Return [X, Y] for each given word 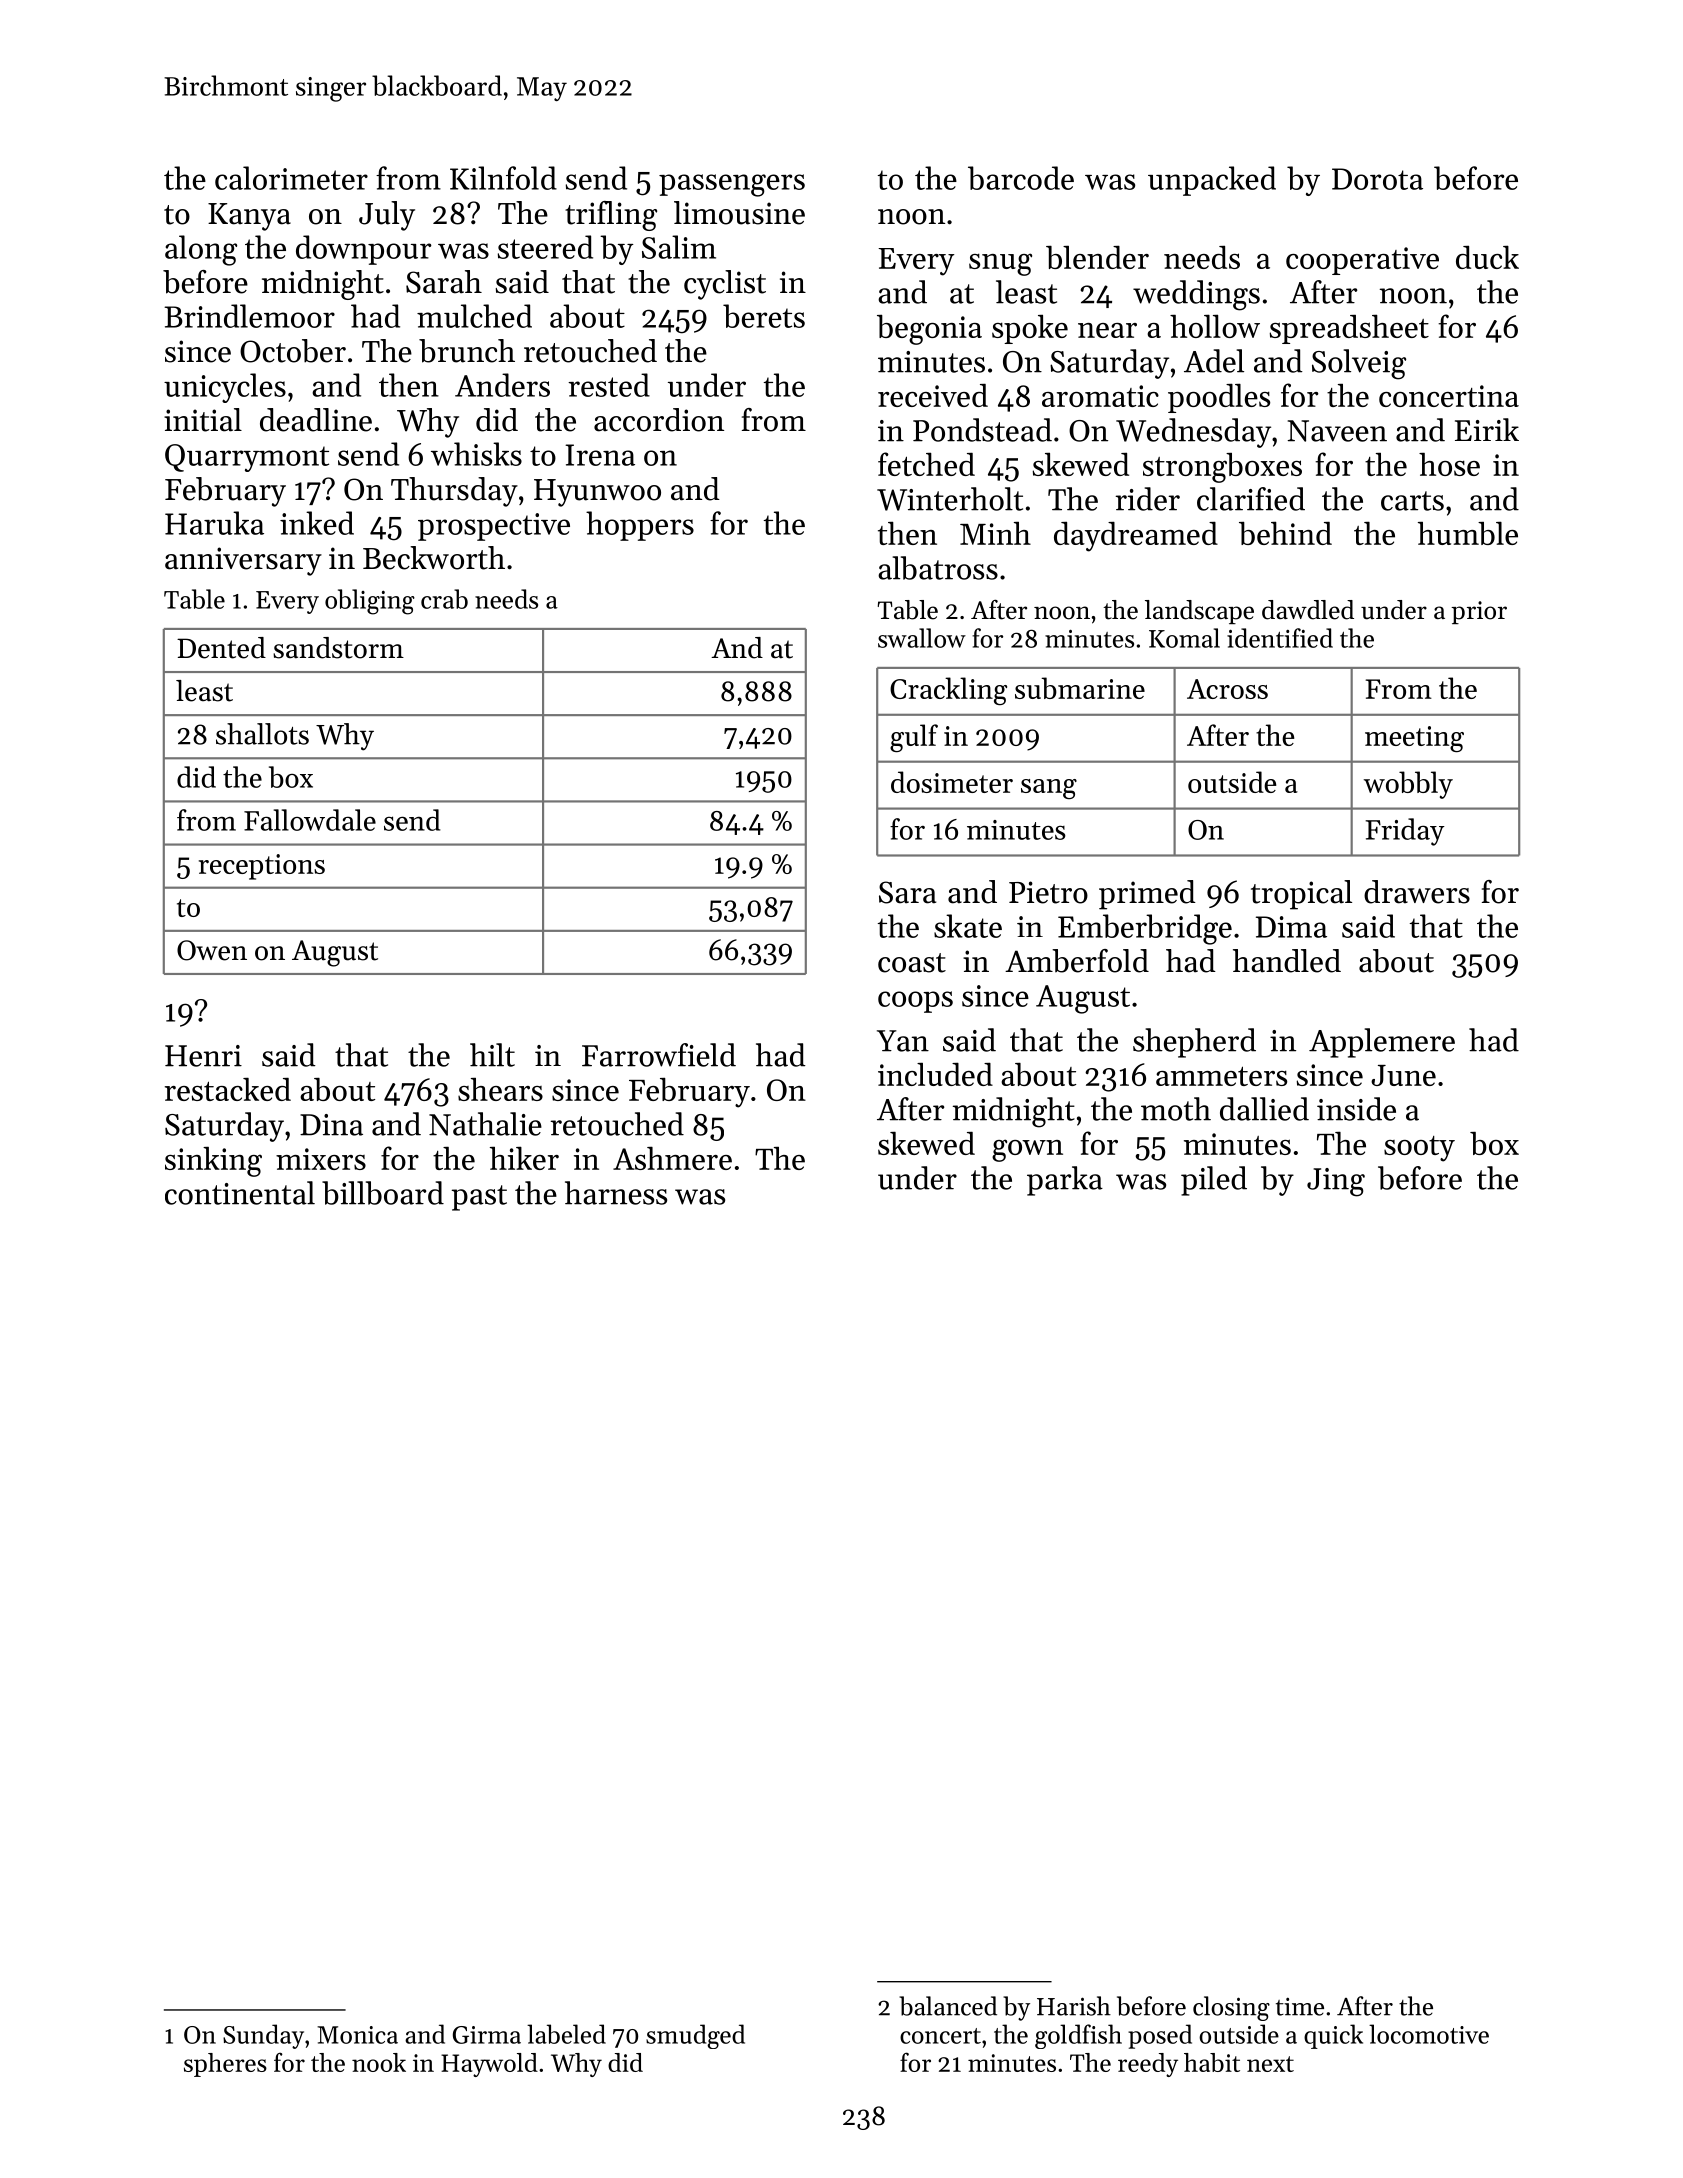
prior [1479, 612]
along [201, 250]
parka [1065, 1181]
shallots [262, 734]
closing [1231, 2008]
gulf [914, 738]
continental [240, 1193]
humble [1468, 533]
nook [379, 2062]
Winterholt [950, 499]
